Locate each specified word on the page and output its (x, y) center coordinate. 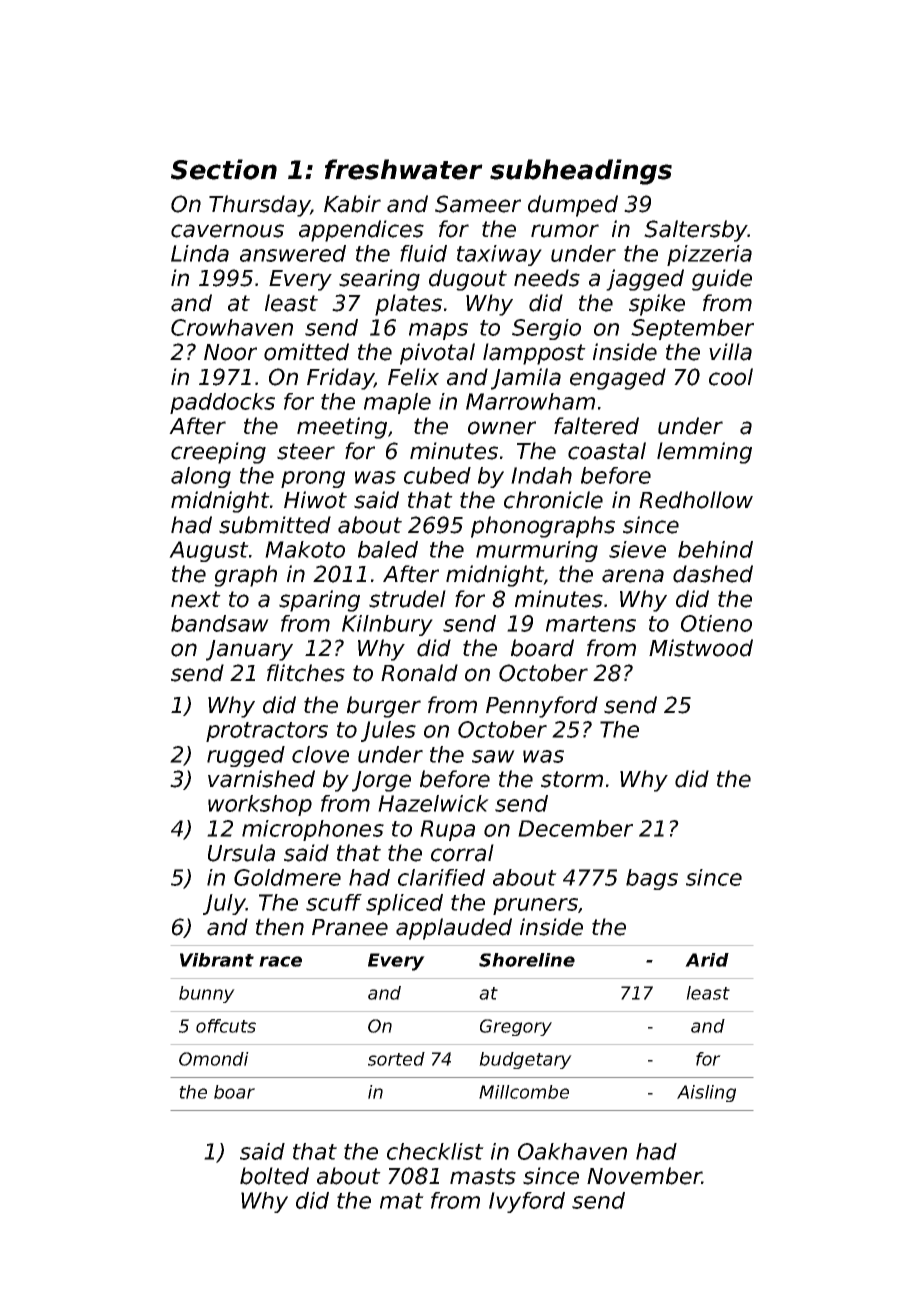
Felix (413, 377)
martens (591, 624)
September (692, 329)
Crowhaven (232, 327)
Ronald (419, 673)
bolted (274, 1176)
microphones (313, 830)
